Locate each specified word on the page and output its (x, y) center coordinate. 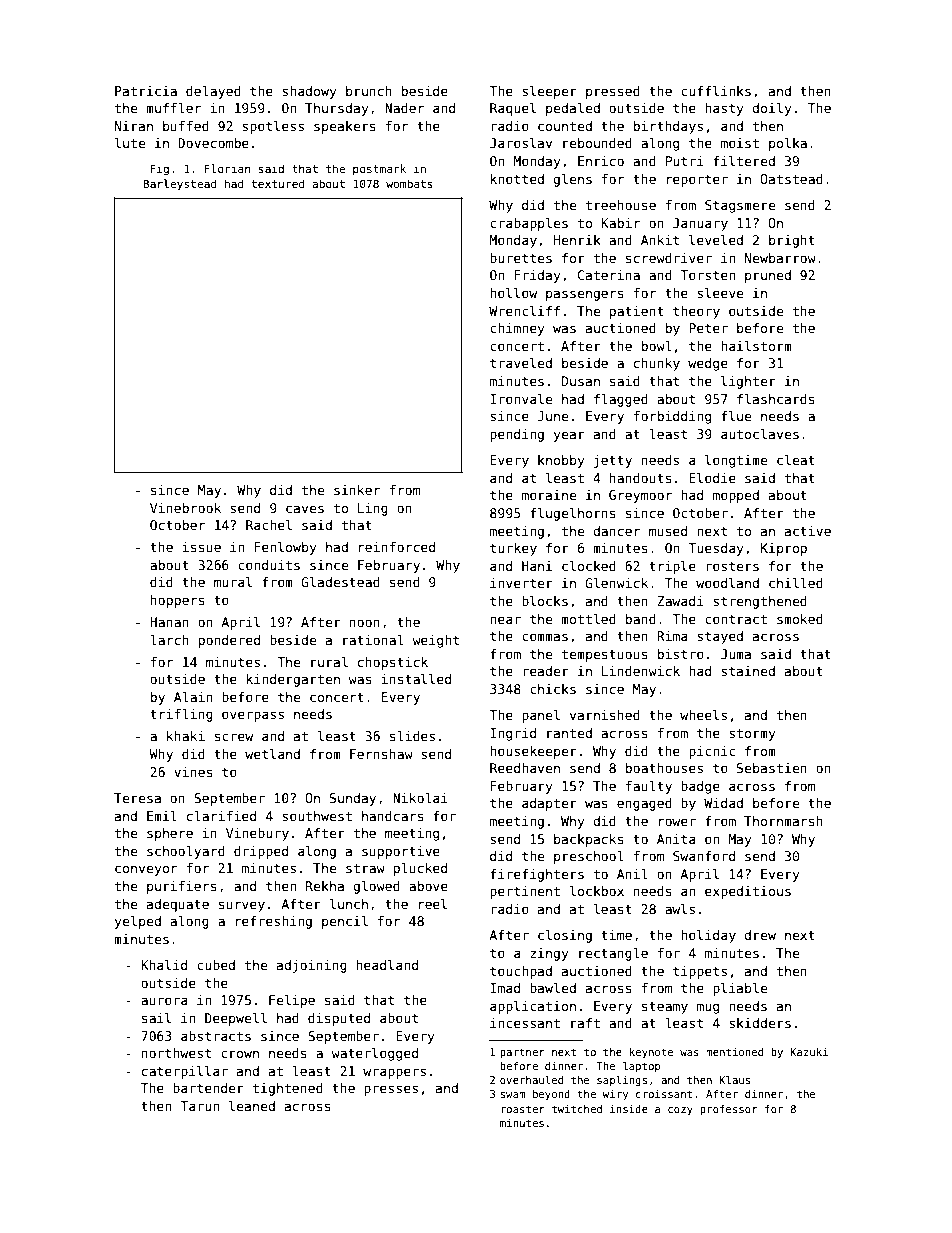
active (808, 531)
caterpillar (185, 1072)
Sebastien (772, 768)
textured (277, 183)
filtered (744, 161)
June (552, 416)
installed (416, 679)
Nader (404, 108)
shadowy (309, 92)
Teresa (137, 798)
